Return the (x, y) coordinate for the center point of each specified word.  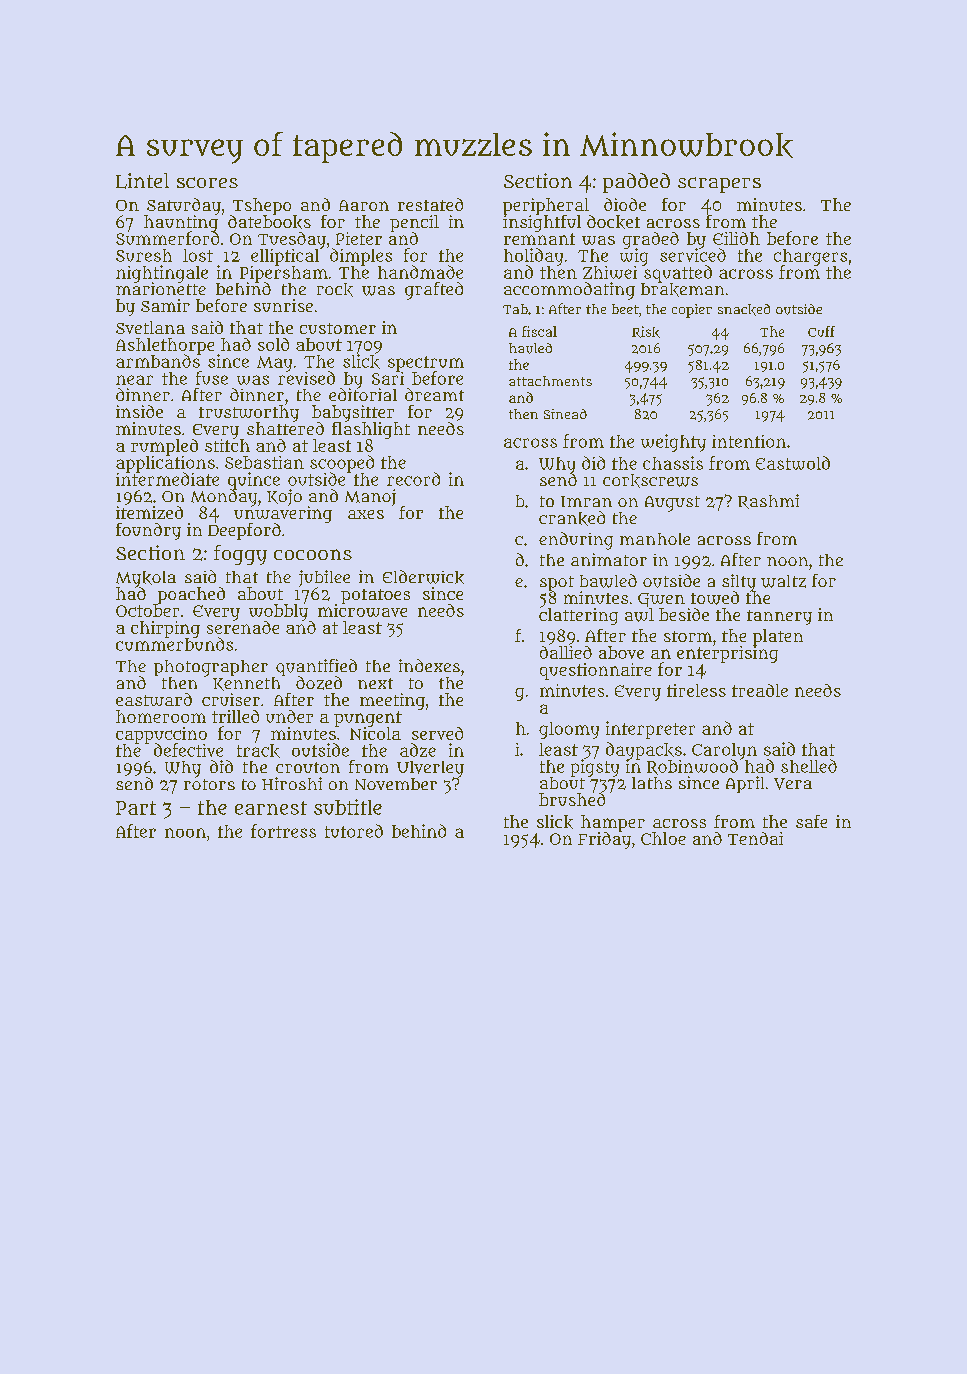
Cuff (821, 331)
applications (165, 464)
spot (557, 583)
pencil (414, 223)
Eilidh (736, 238)
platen (778, 637)
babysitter (353, 413)
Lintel (142, 181)
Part (136, 808)
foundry (148, 531)
